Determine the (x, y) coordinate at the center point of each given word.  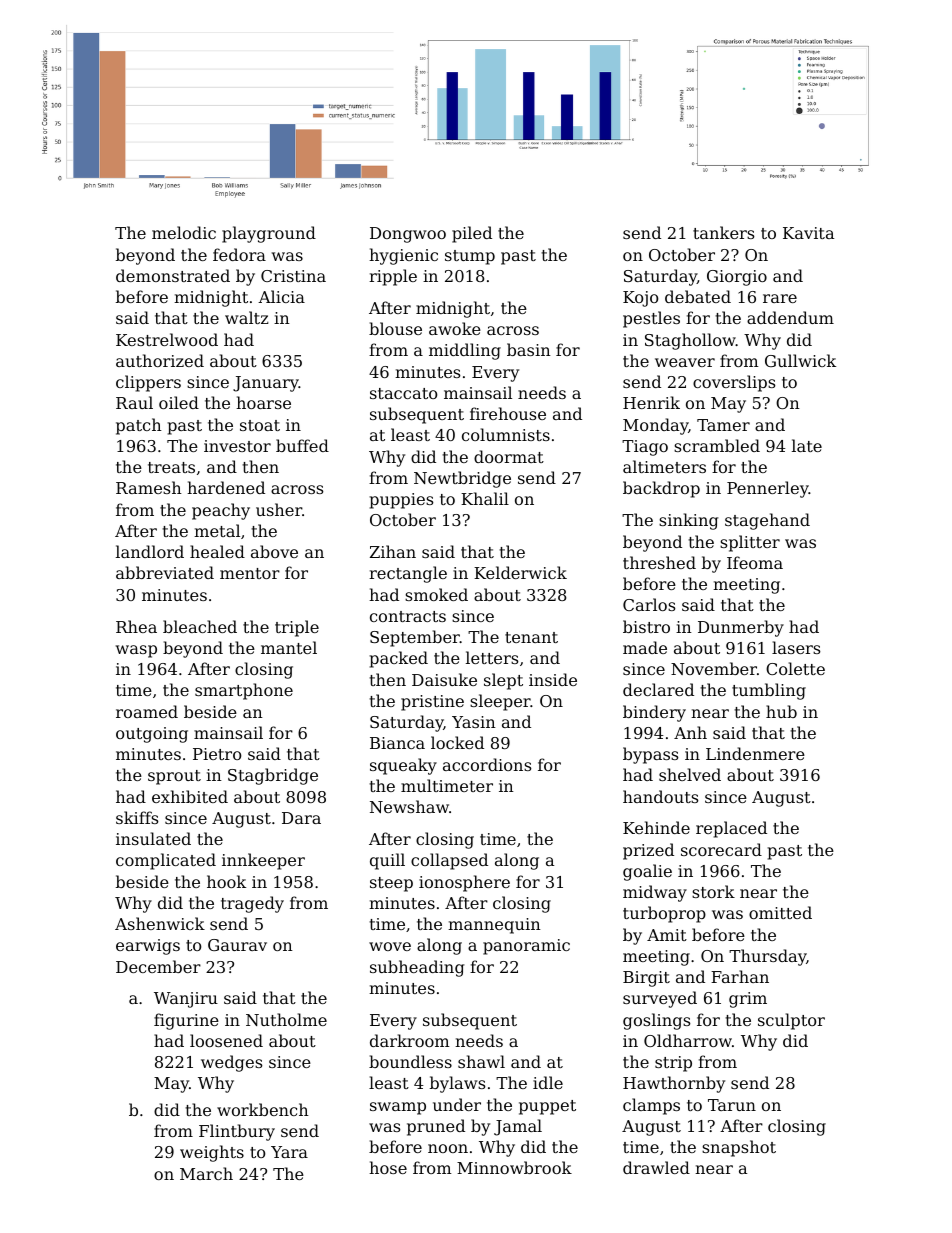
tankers (723, 232)
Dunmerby (741, 628)
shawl (481, 1061)
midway (655, 893)
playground (269, 234)
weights (212, 1153)
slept (503, 681)
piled (472, 234)
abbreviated (165, 572)
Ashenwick (160, 923)
